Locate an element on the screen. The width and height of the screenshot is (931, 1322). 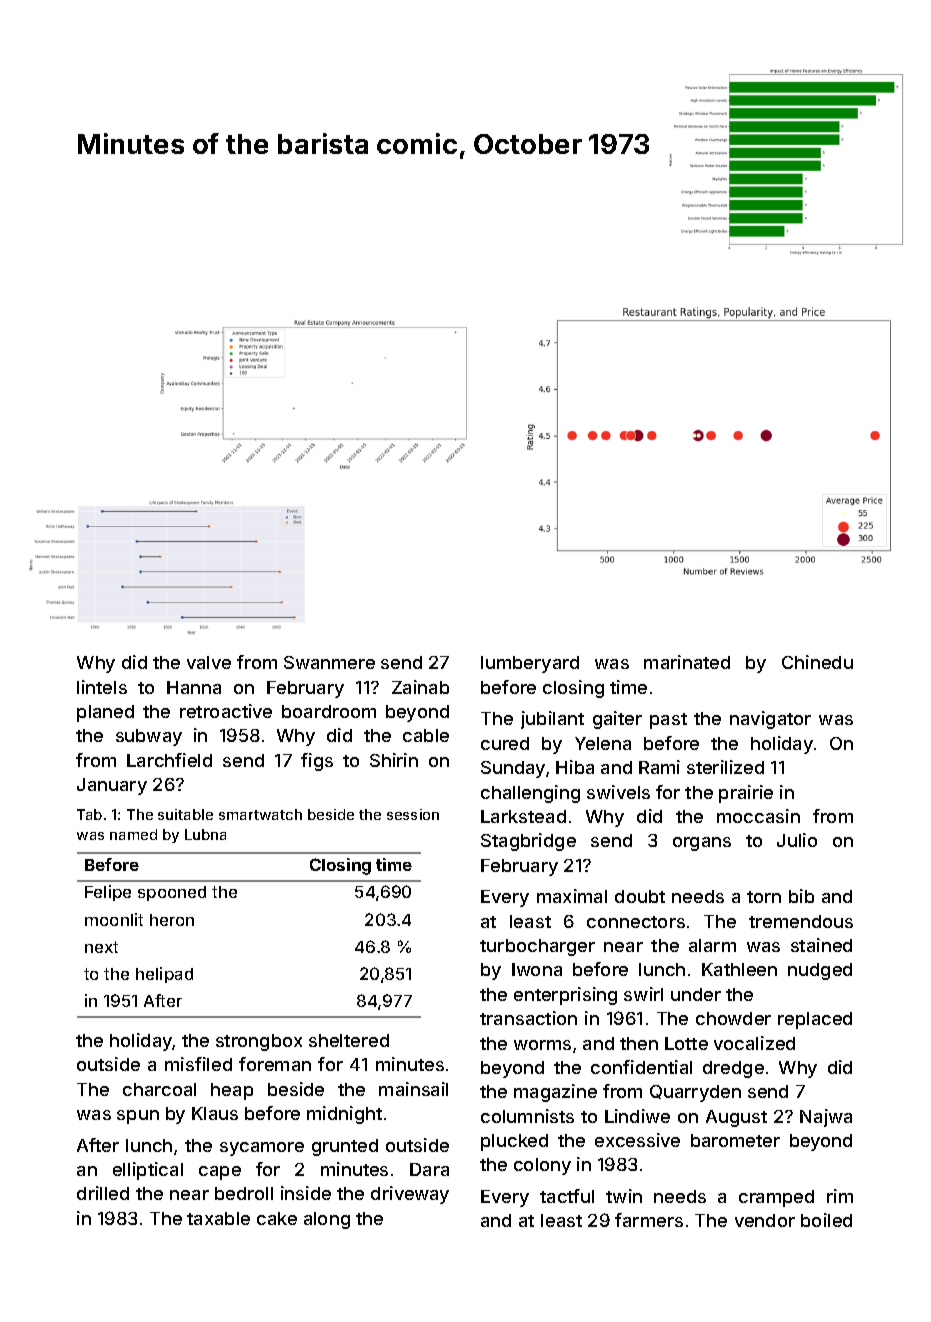
worms is located at coordinates (542, 1045).
